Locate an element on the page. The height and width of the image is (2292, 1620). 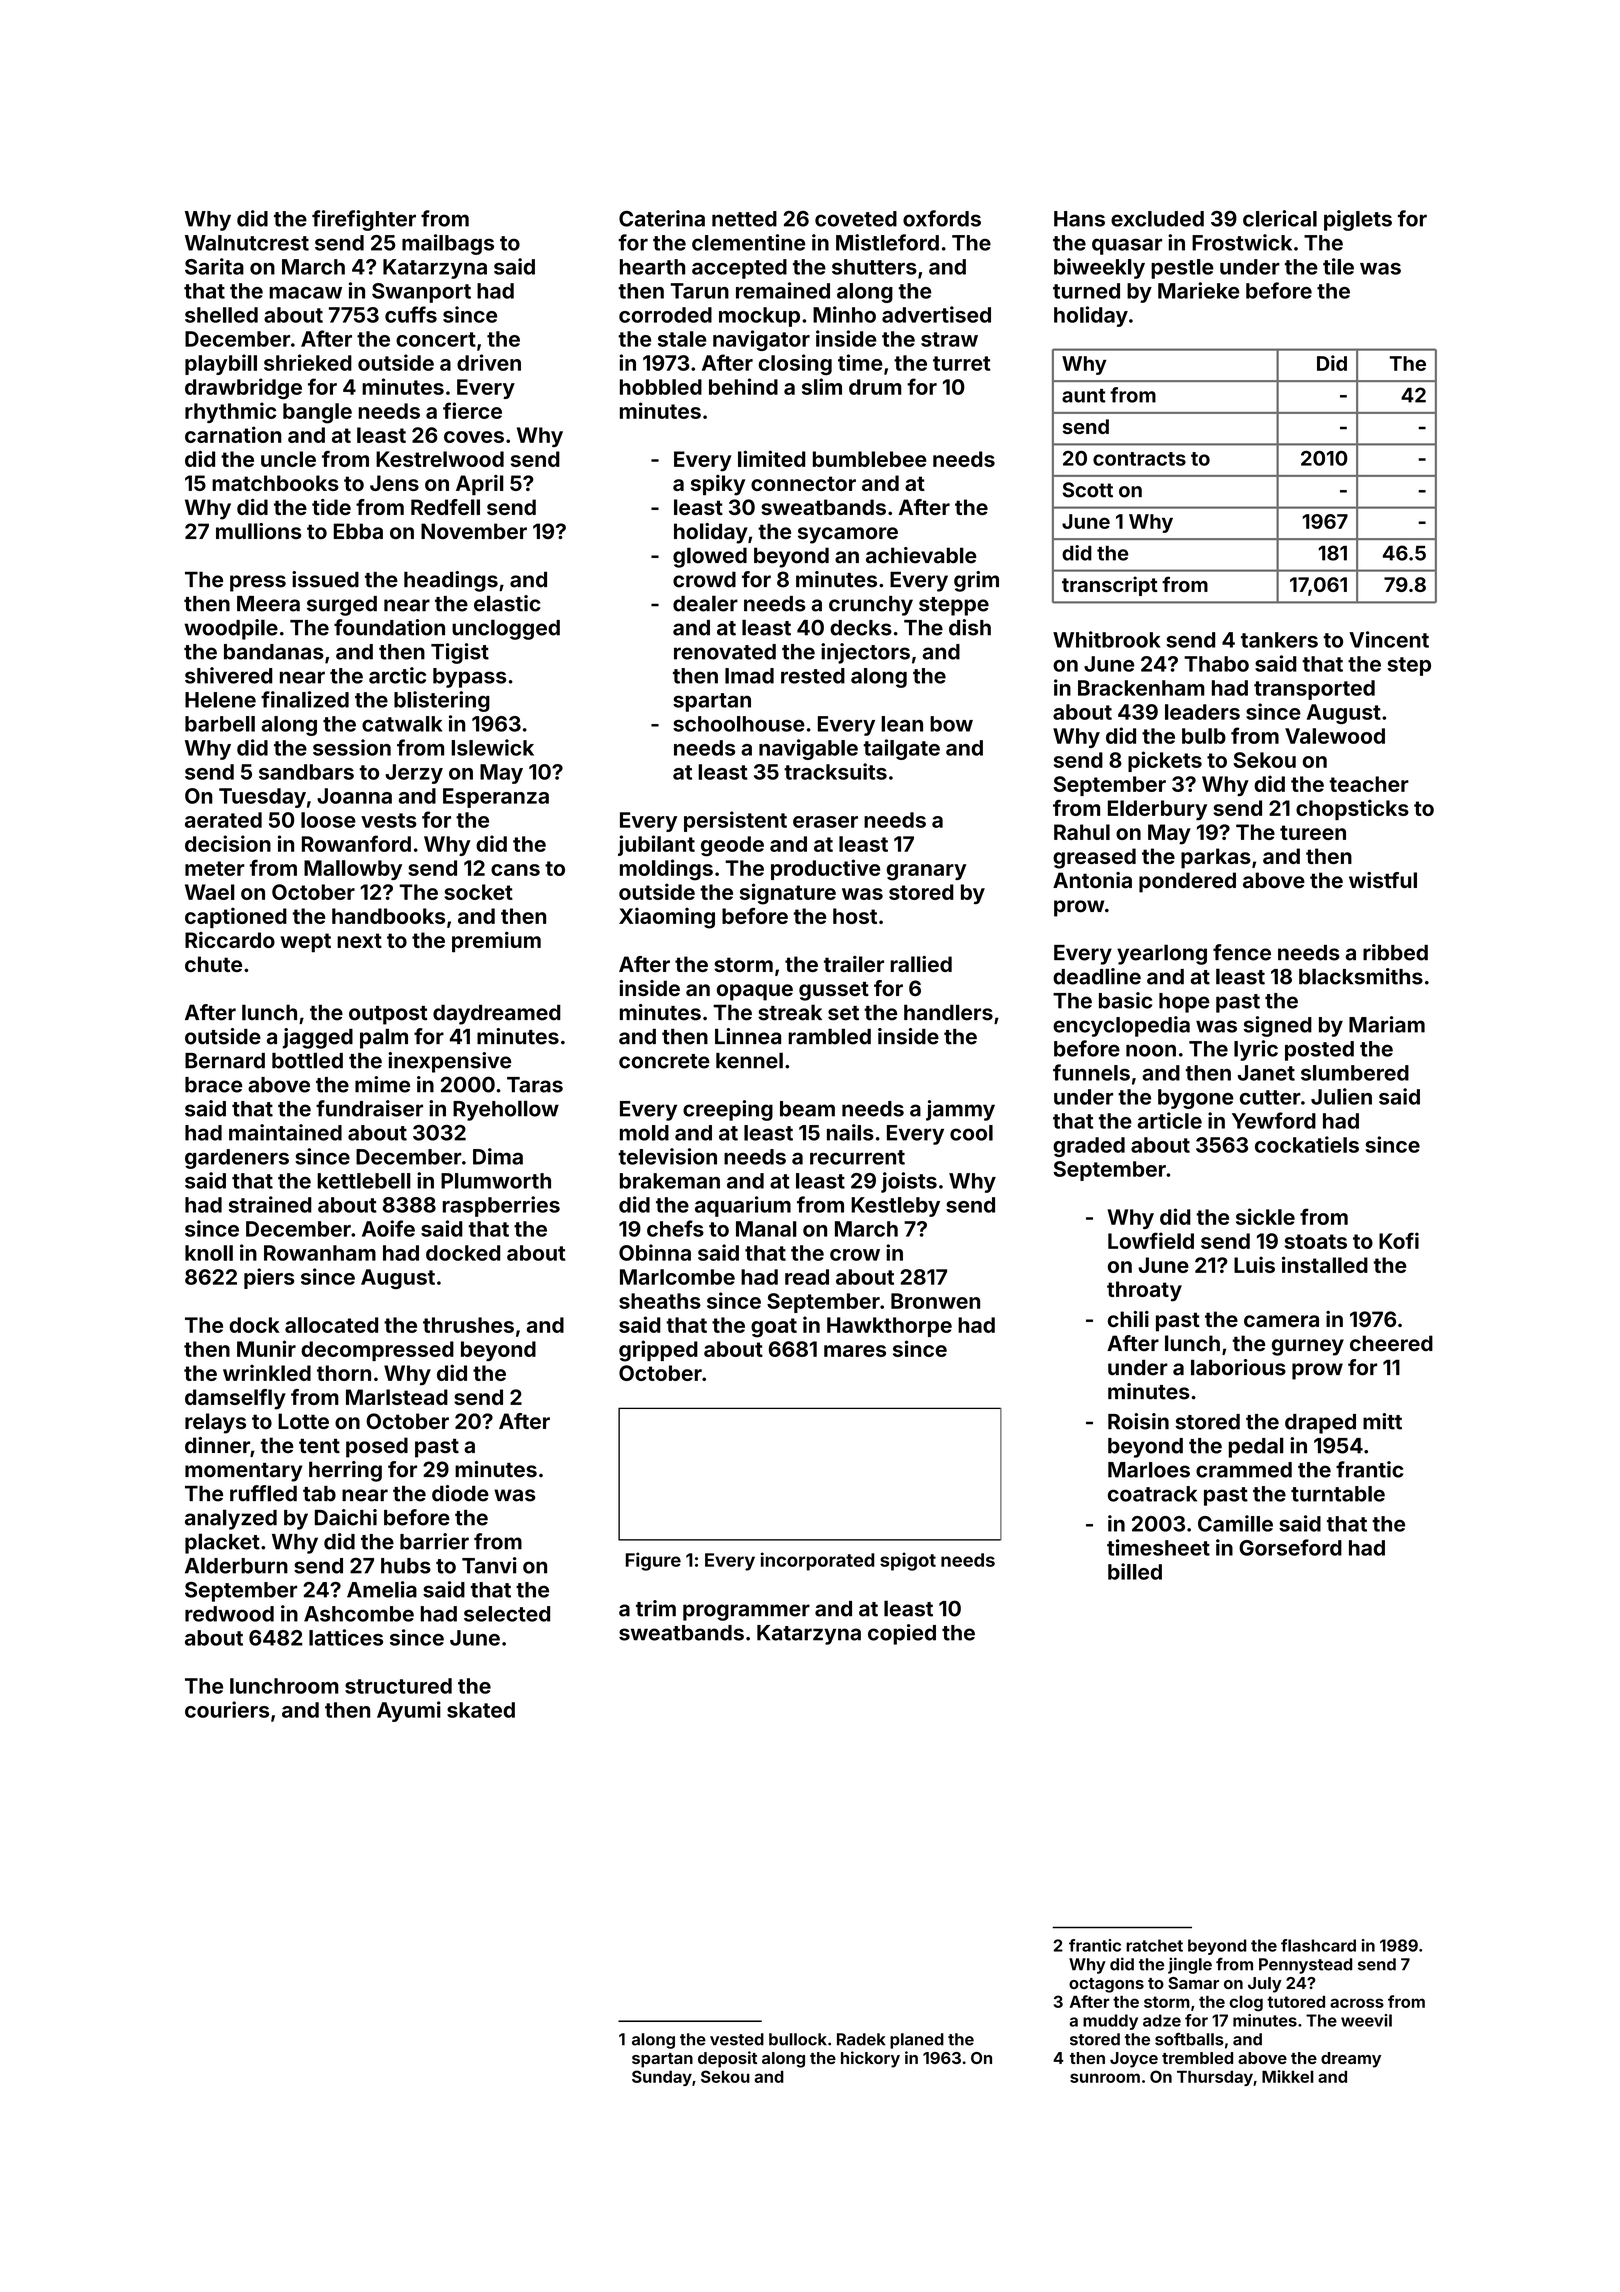
flashcard is located at coordinates (1318, 1945).
